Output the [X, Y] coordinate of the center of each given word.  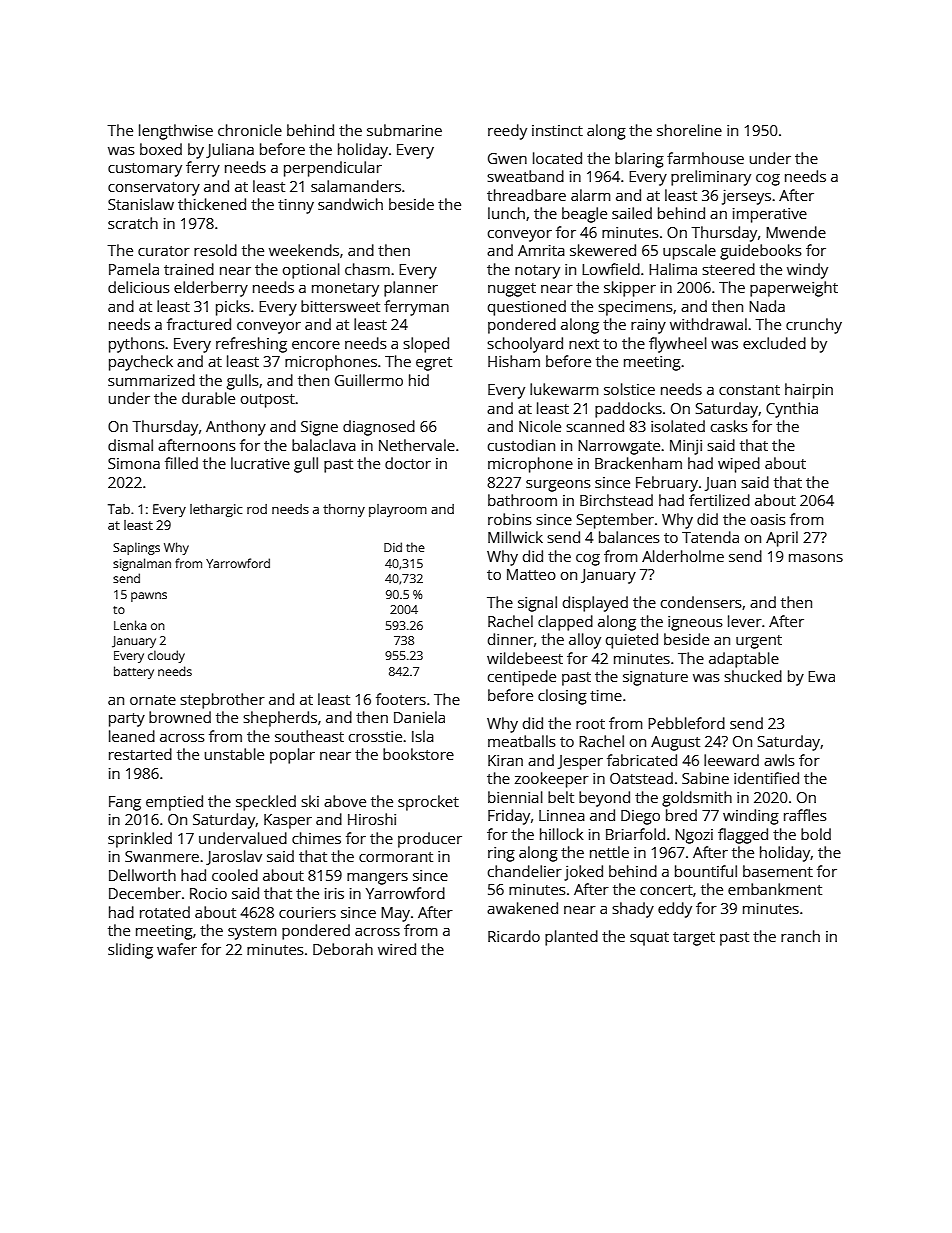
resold [215, 250]
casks [729, 426]
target [694, 939]
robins [510, 519]
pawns [149, 597]
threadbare [526, 195]
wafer [177, 949]
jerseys [746, 197]
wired [397, 949]
